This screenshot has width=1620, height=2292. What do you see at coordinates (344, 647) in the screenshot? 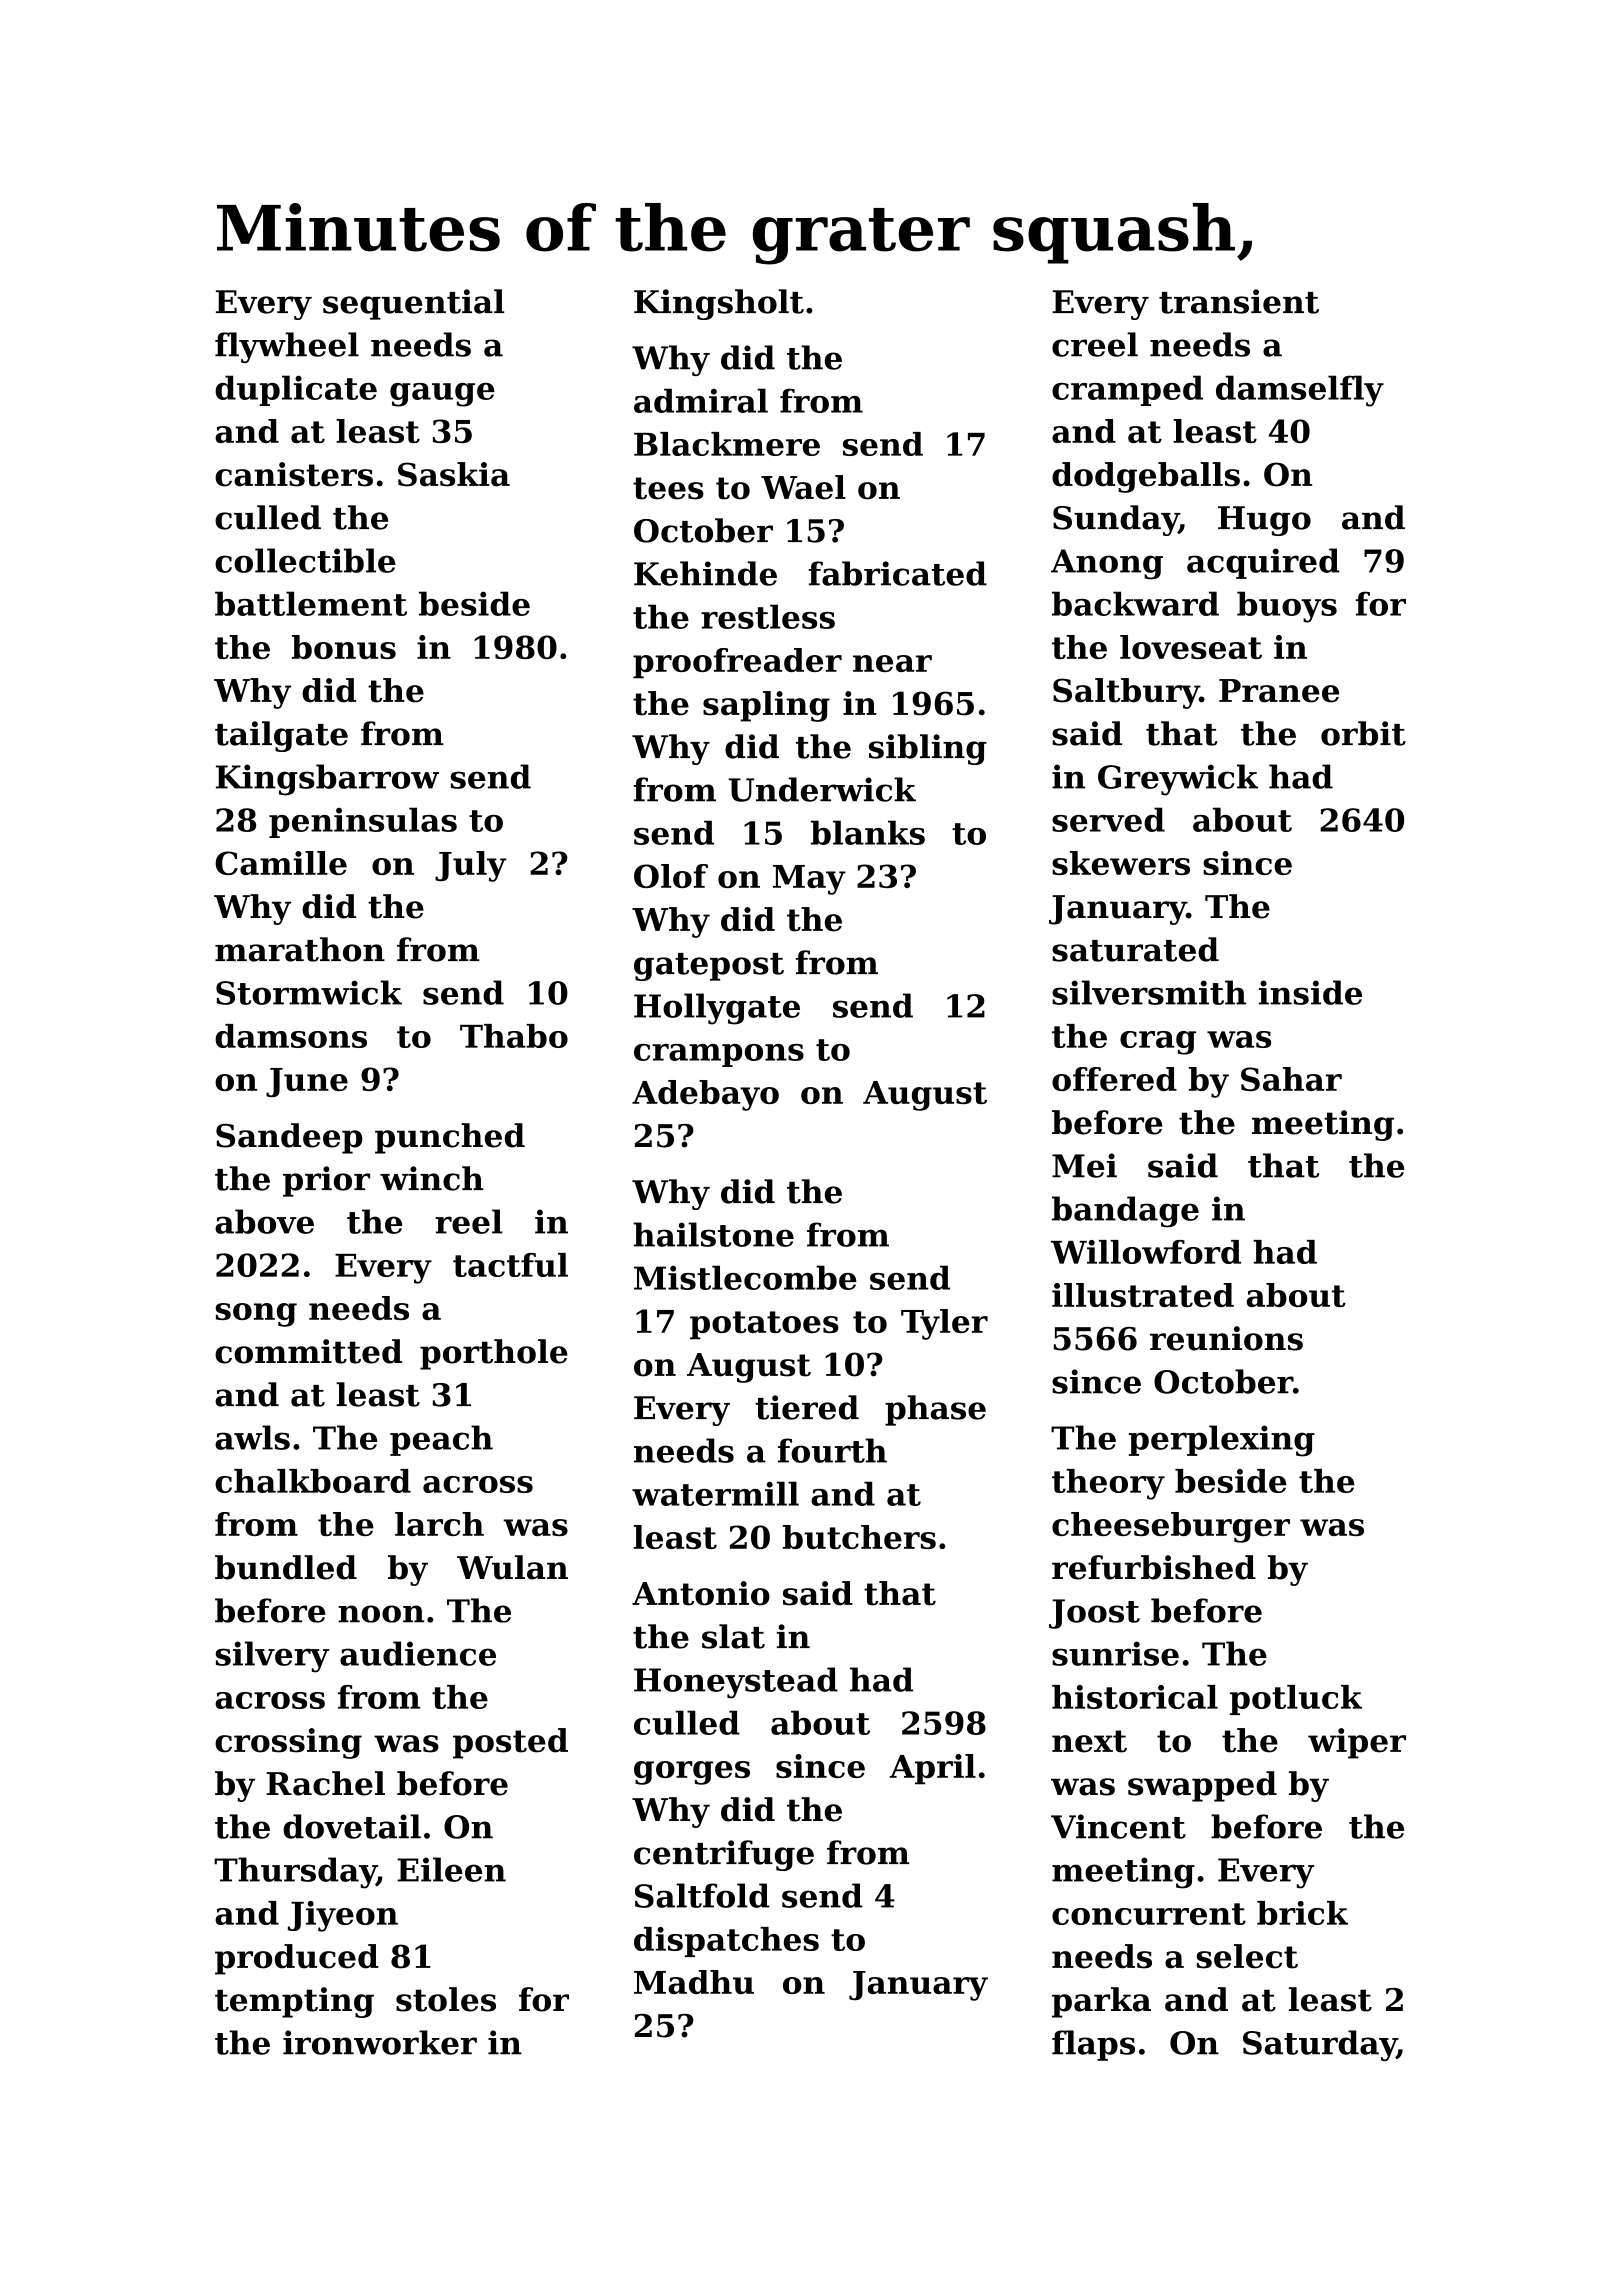
I see `bonus` at bounding box center [344, 647].
